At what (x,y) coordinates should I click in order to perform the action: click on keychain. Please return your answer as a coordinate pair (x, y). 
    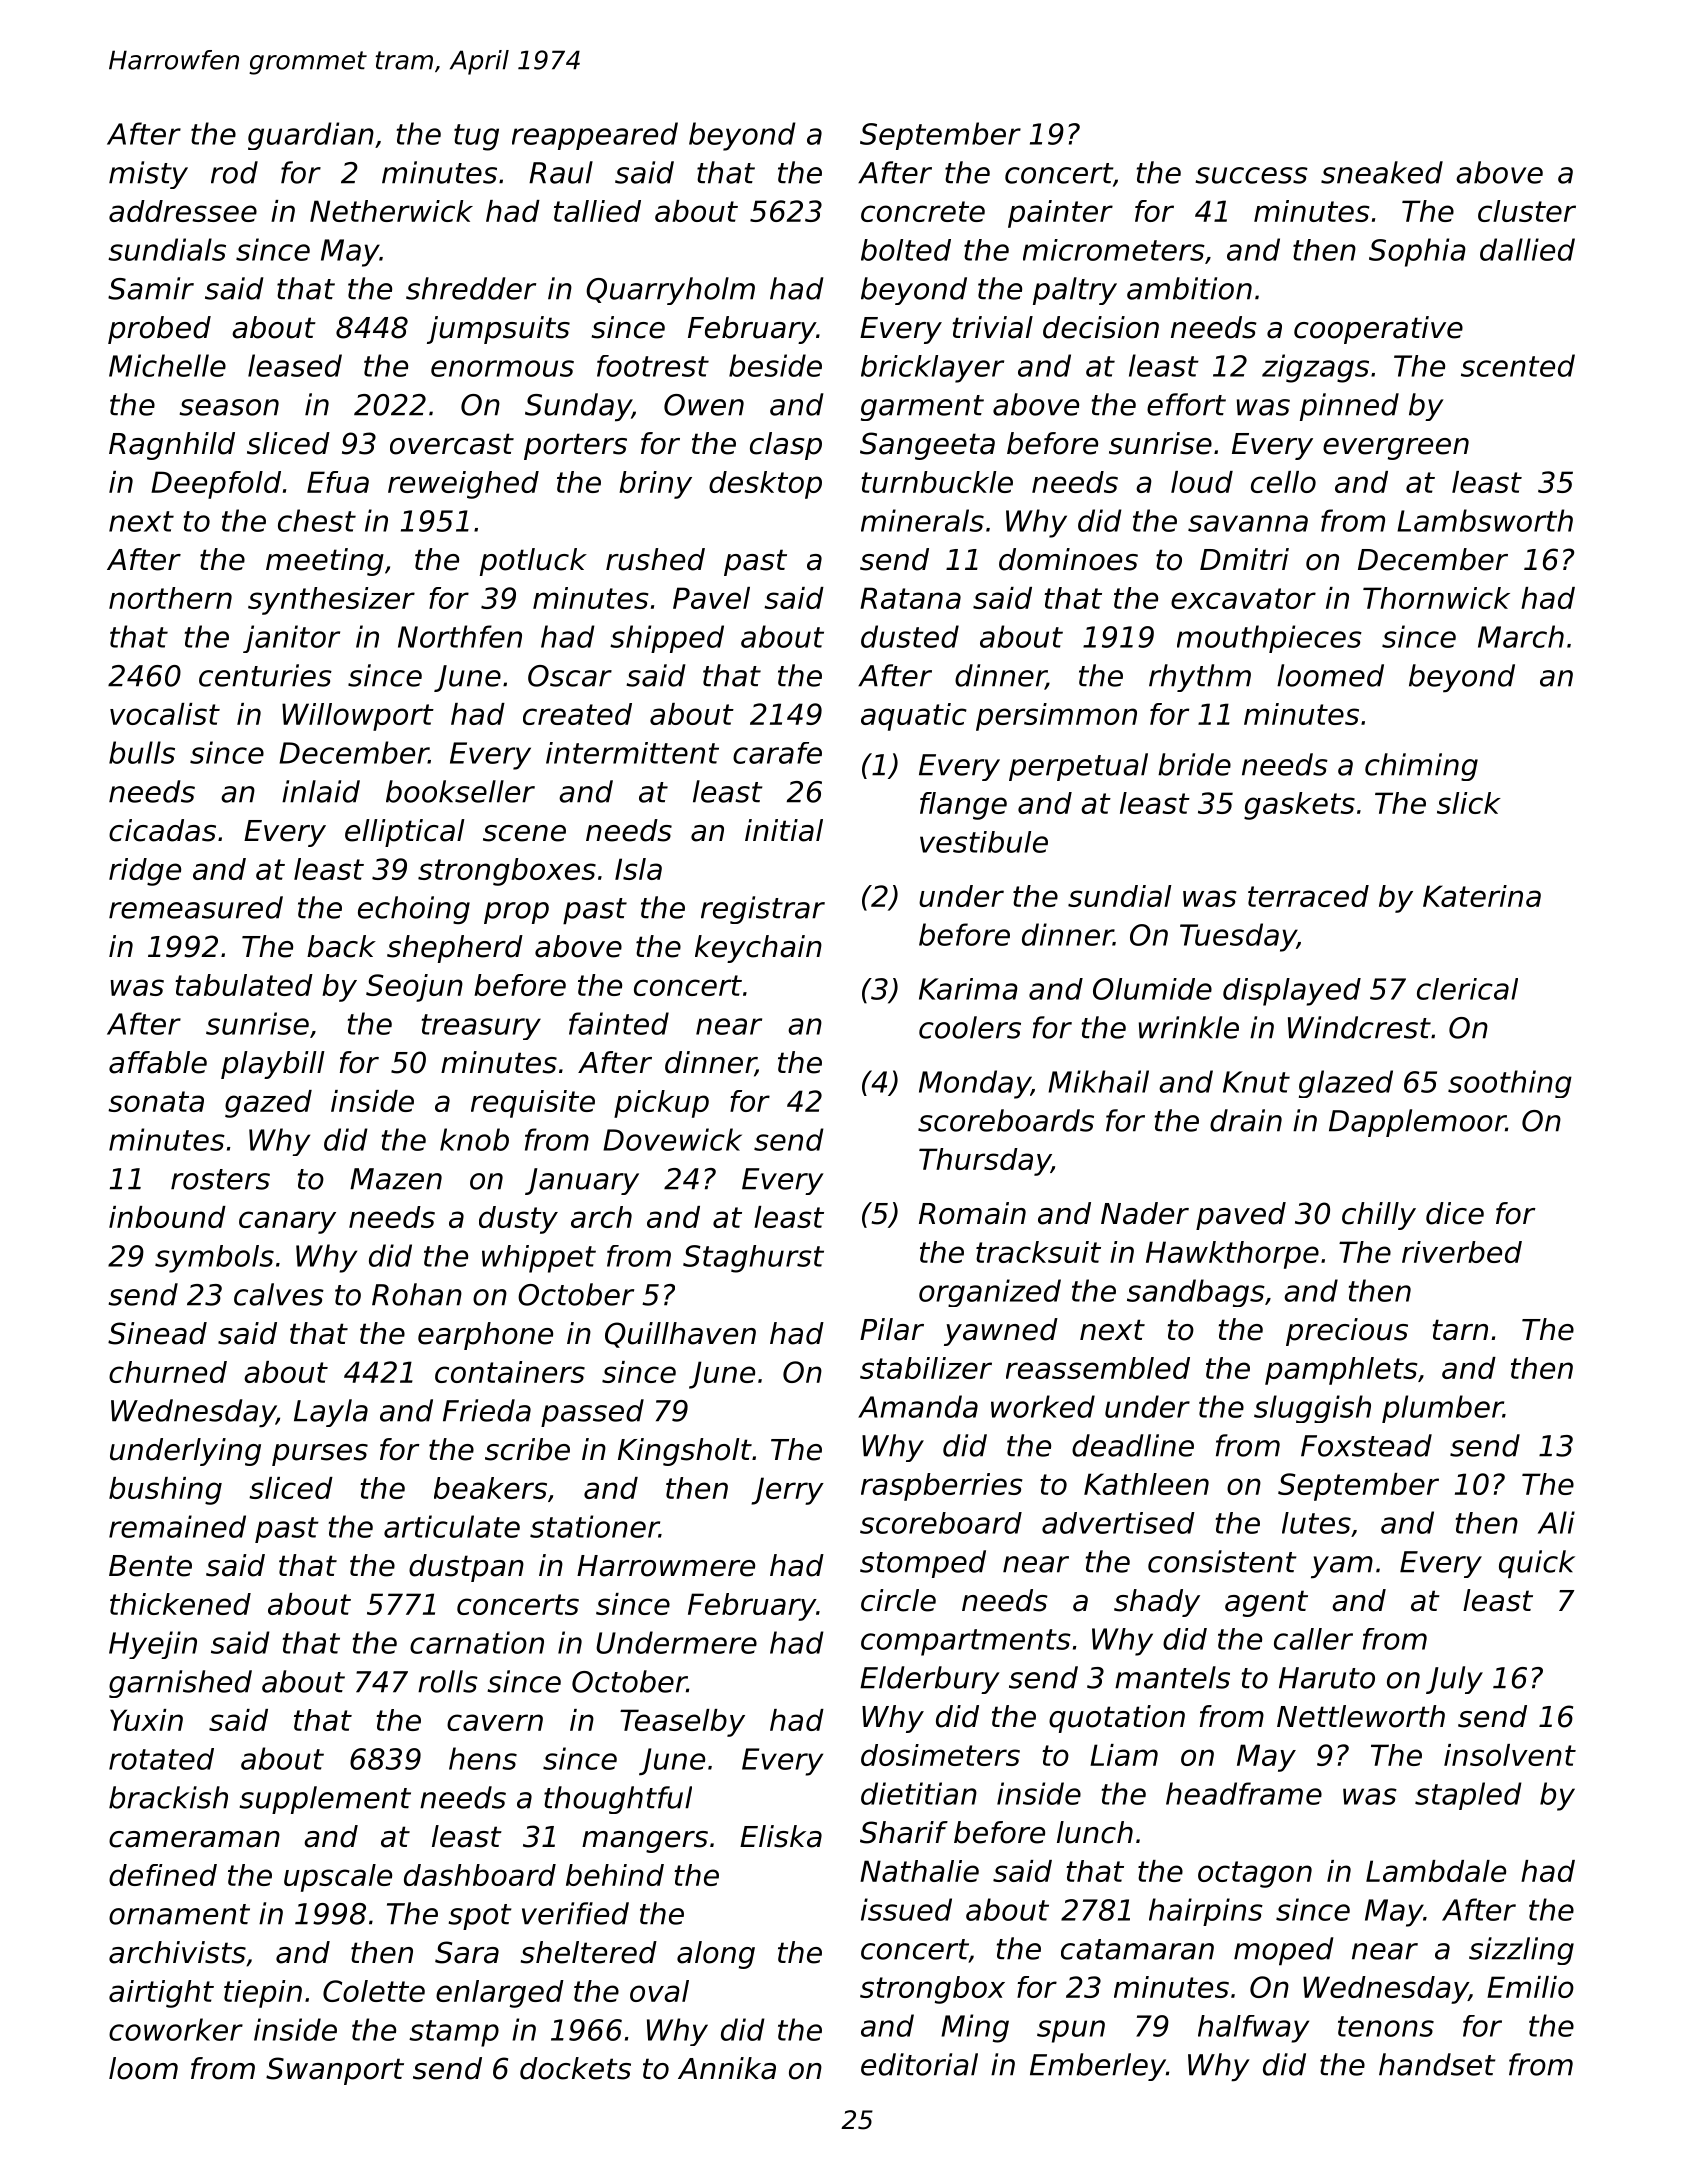
    Looking at the image, I should click on (758, 949).
